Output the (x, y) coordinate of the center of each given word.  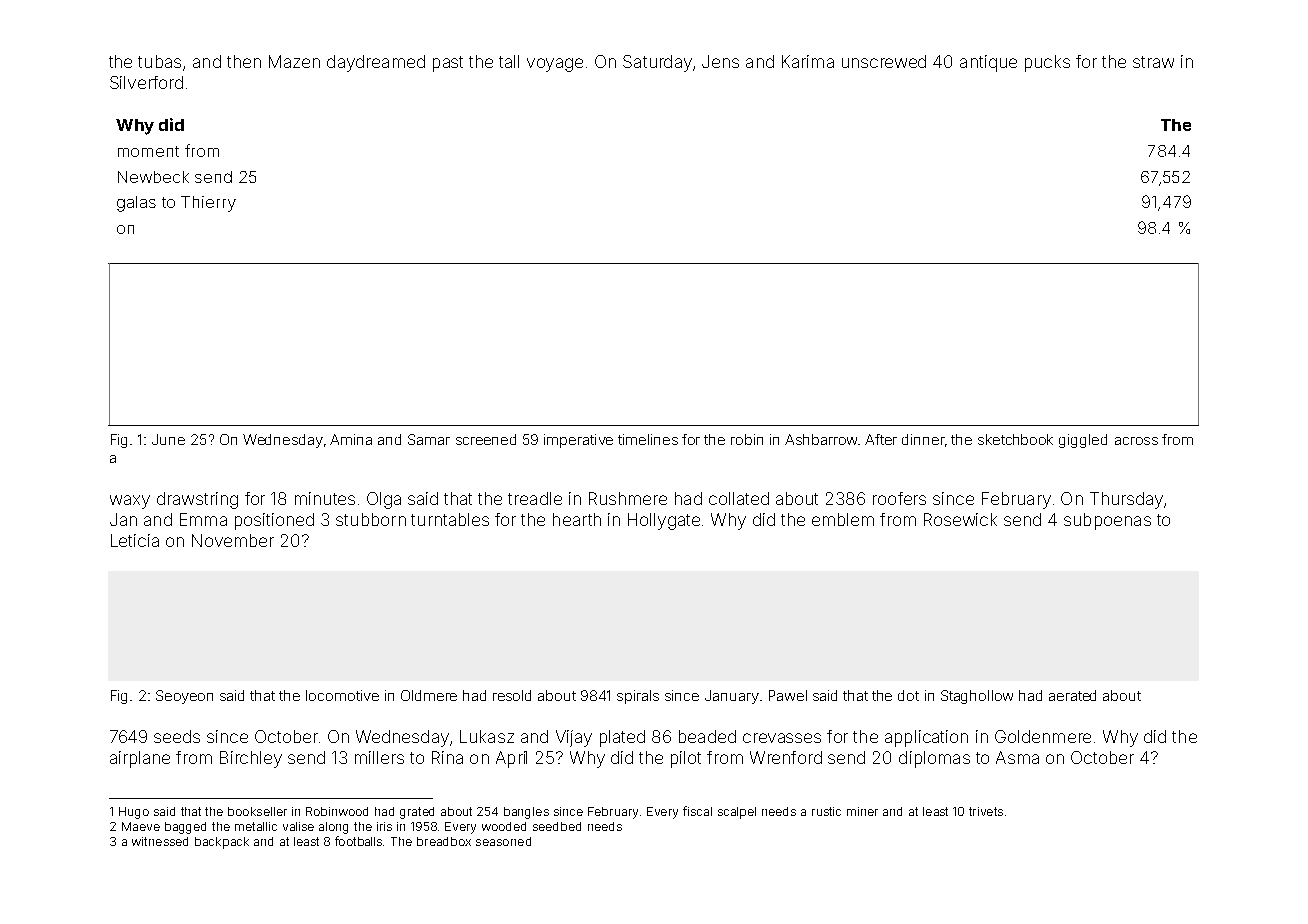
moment (148, 151)
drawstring (197, 500)
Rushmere (628, 498)
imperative (578, 441)
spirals (638, 697)
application (926, 738)
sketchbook (1015, 439)
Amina (351, 439)
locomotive (342, 695)
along (333, 828)
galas (136, 204)
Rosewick (960, 519)
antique (988, 63)
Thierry (208, 204)
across (1136, 441)
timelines (648, 439)
